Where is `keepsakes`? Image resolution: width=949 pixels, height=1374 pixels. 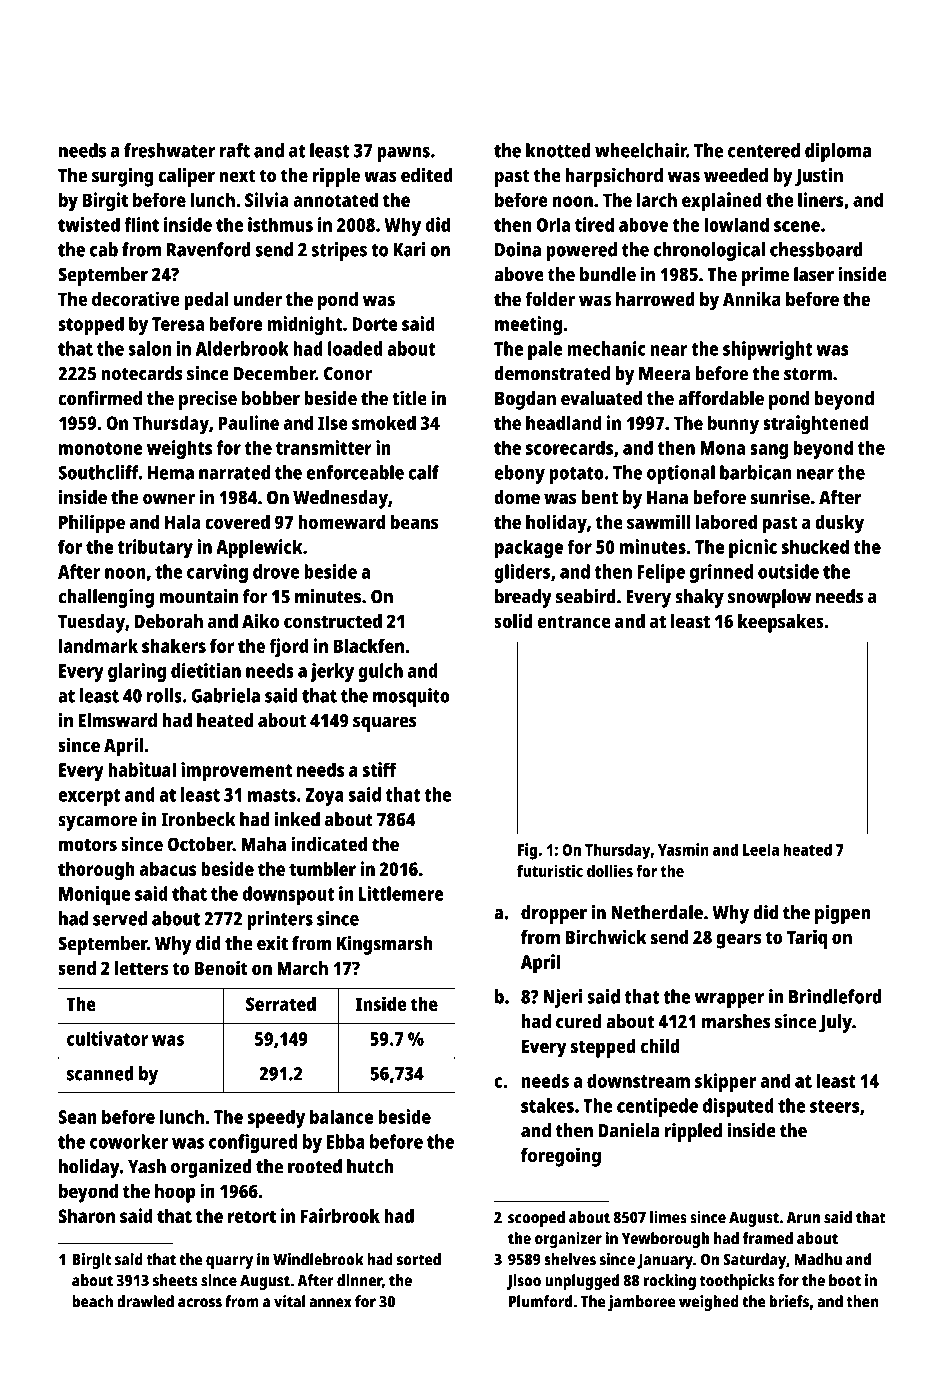
keepsakes is located at coordinates (781, 623).
